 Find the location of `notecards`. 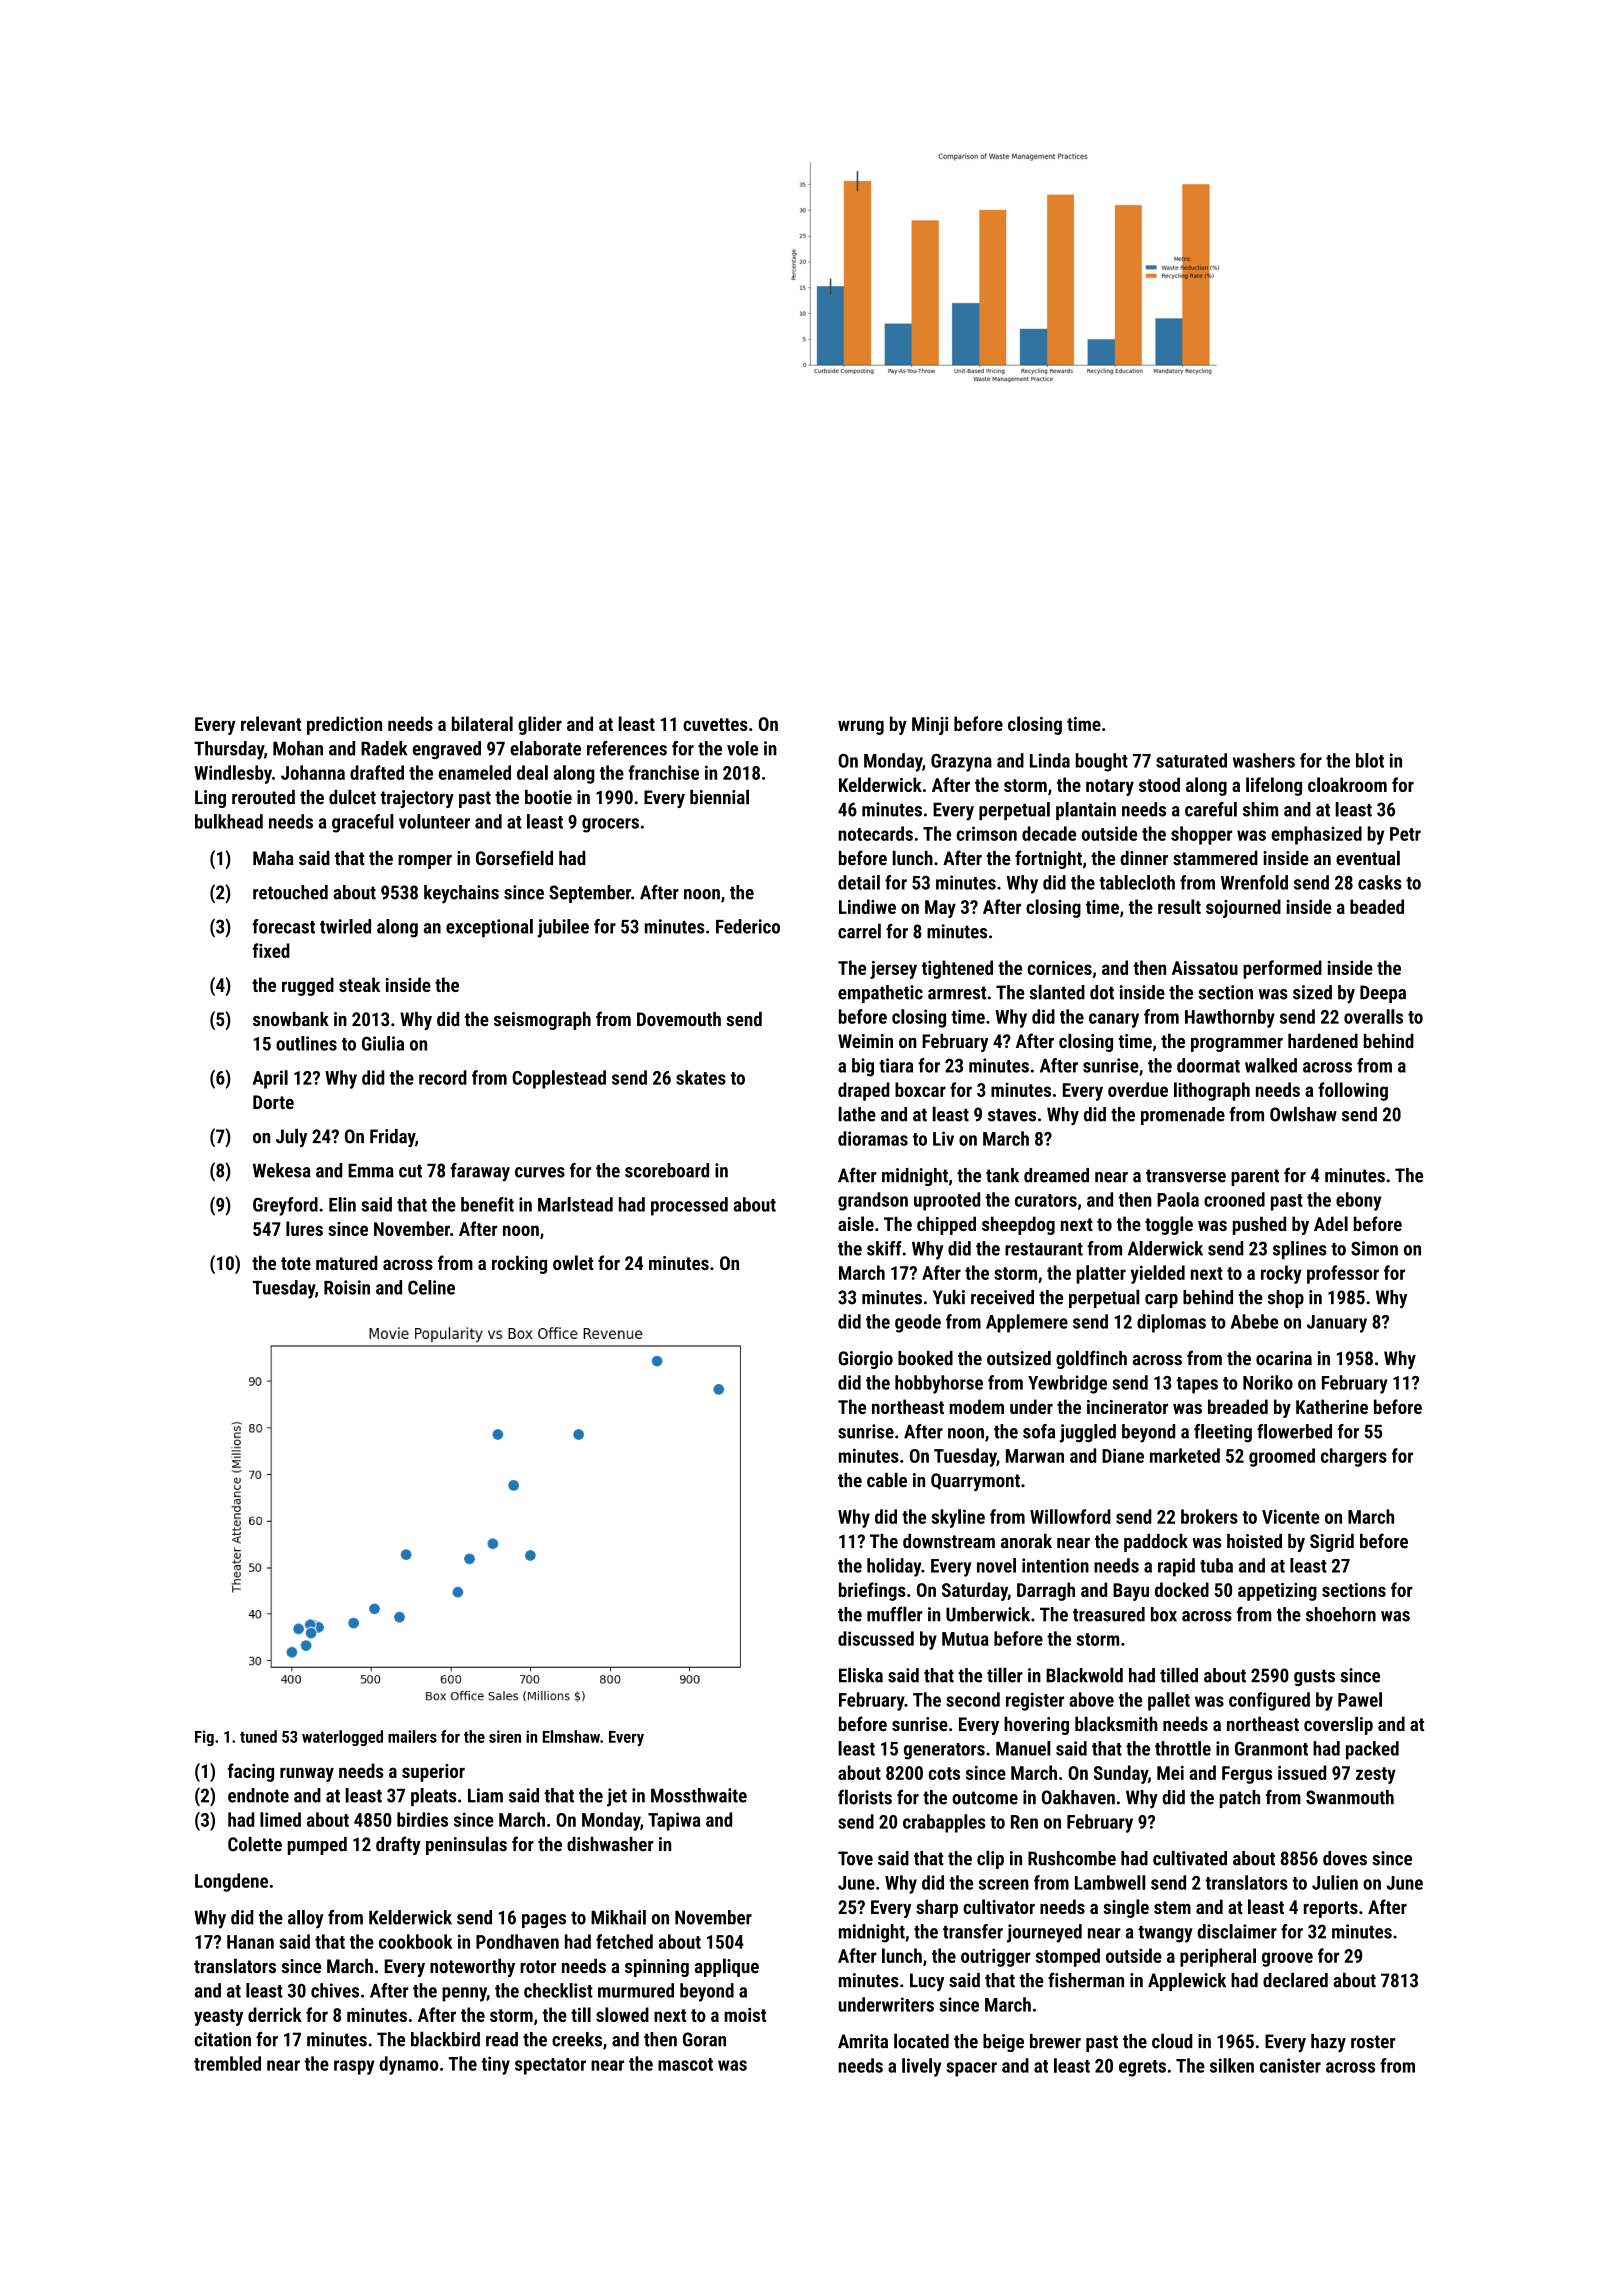

notecards is located at coordinates (875, 833).
